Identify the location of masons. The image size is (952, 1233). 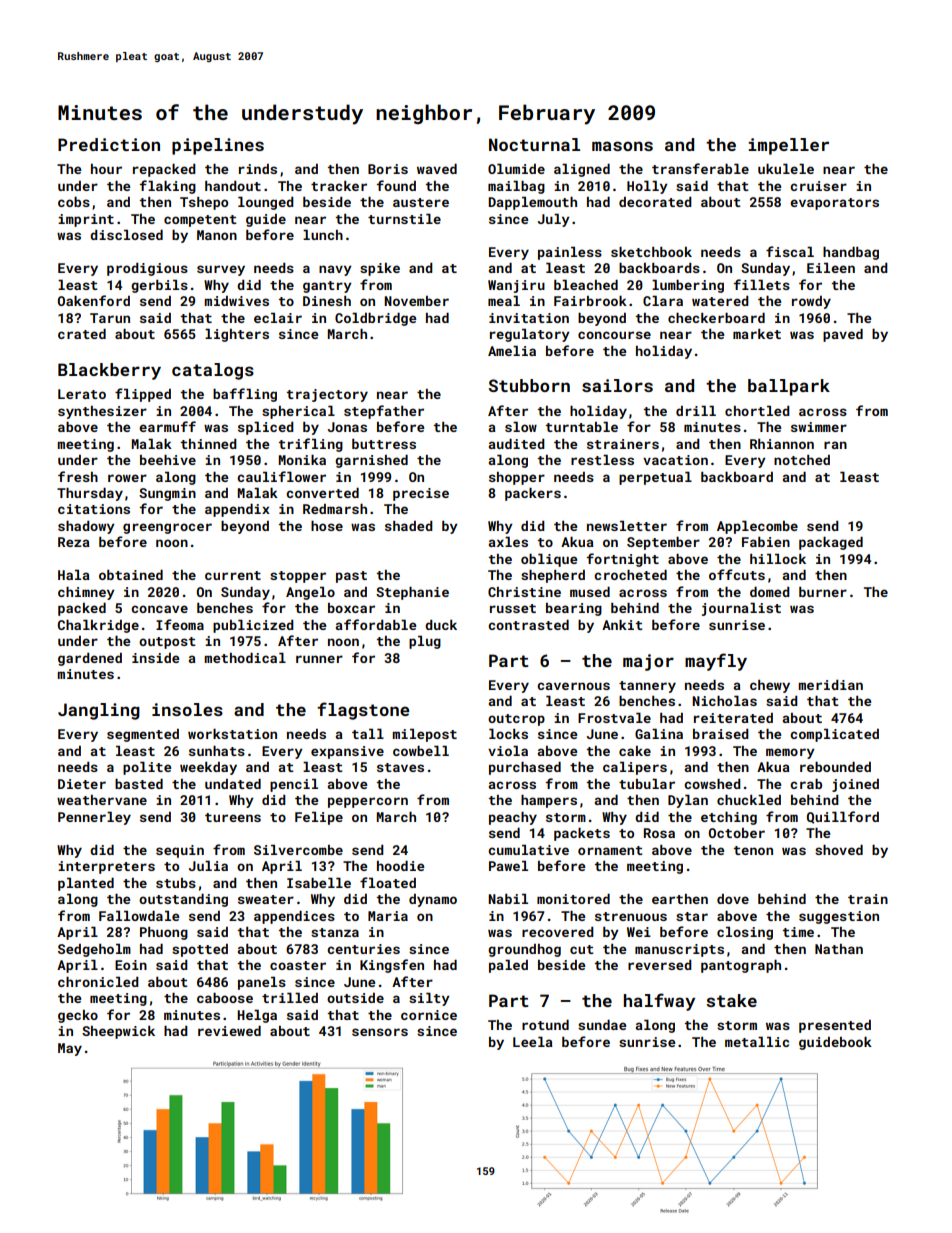
(622, 146).
